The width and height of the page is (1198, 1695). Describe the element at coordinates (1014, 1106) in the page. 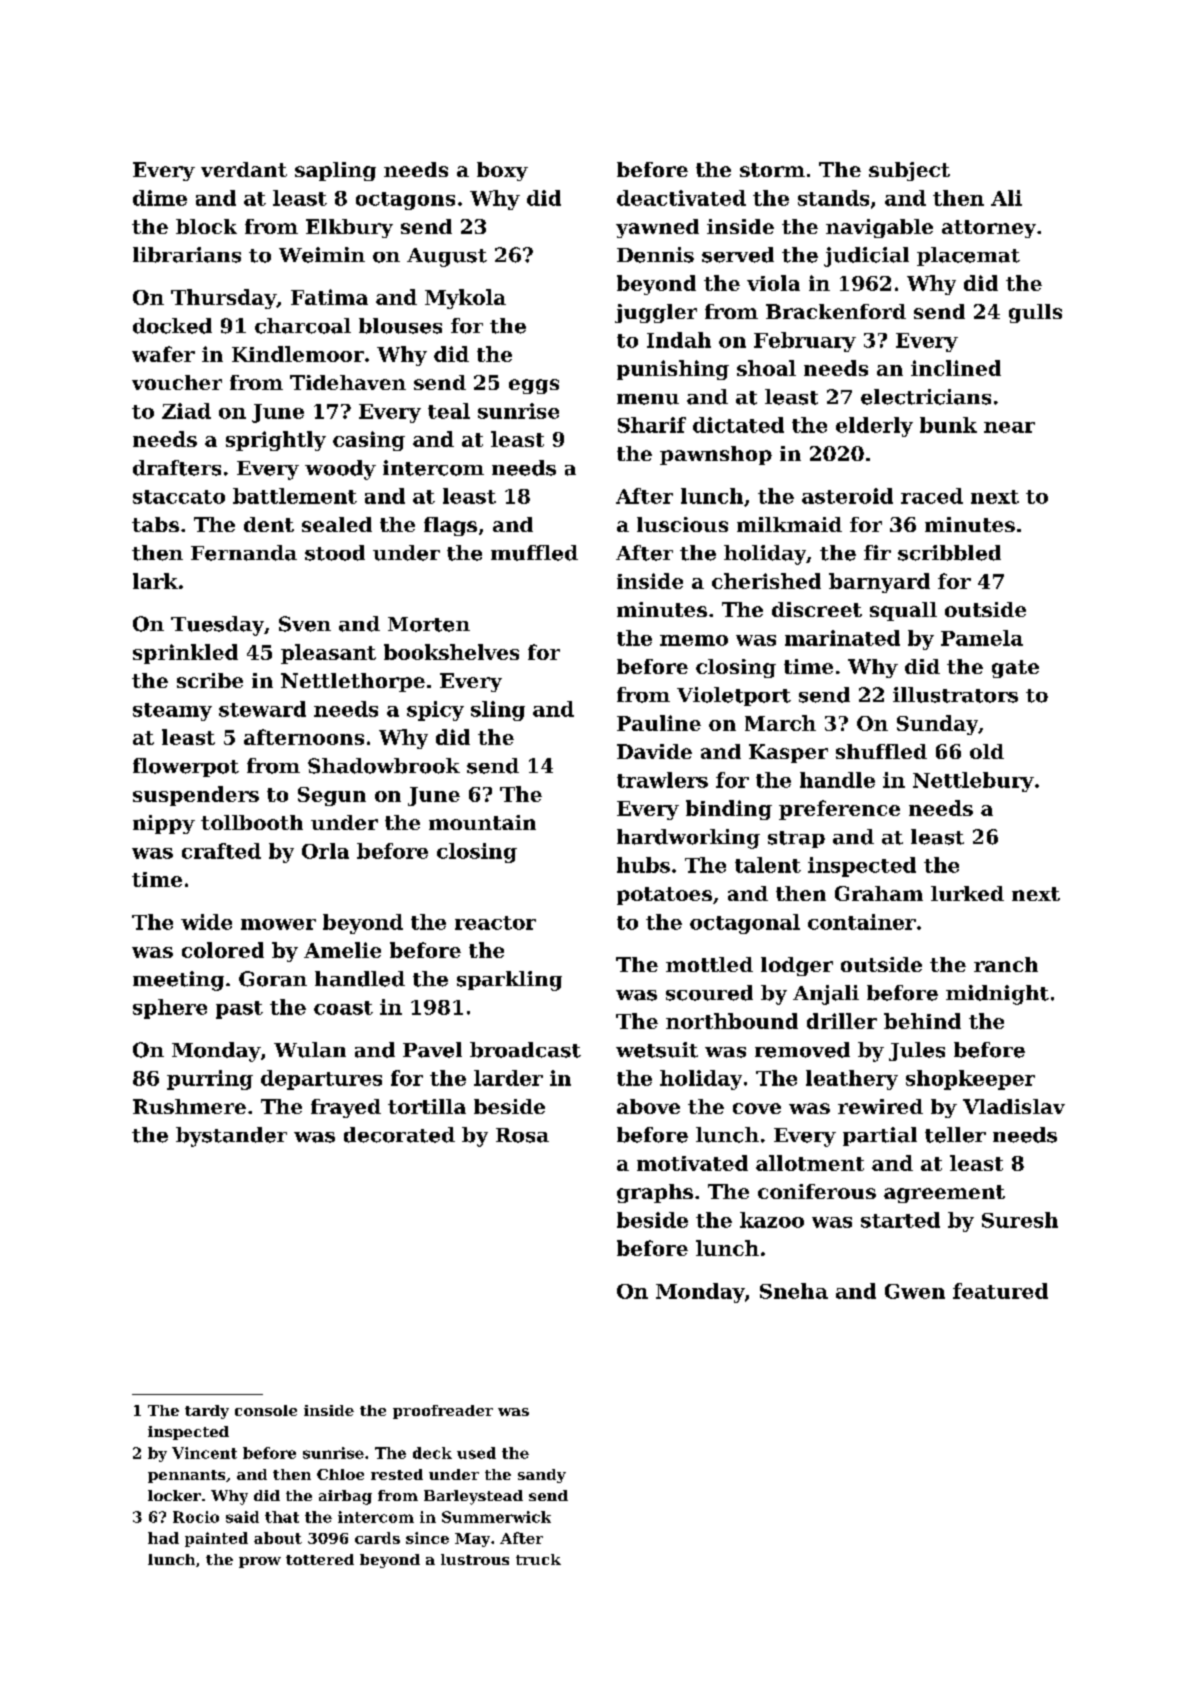

I see `Vladislav` at that location.
